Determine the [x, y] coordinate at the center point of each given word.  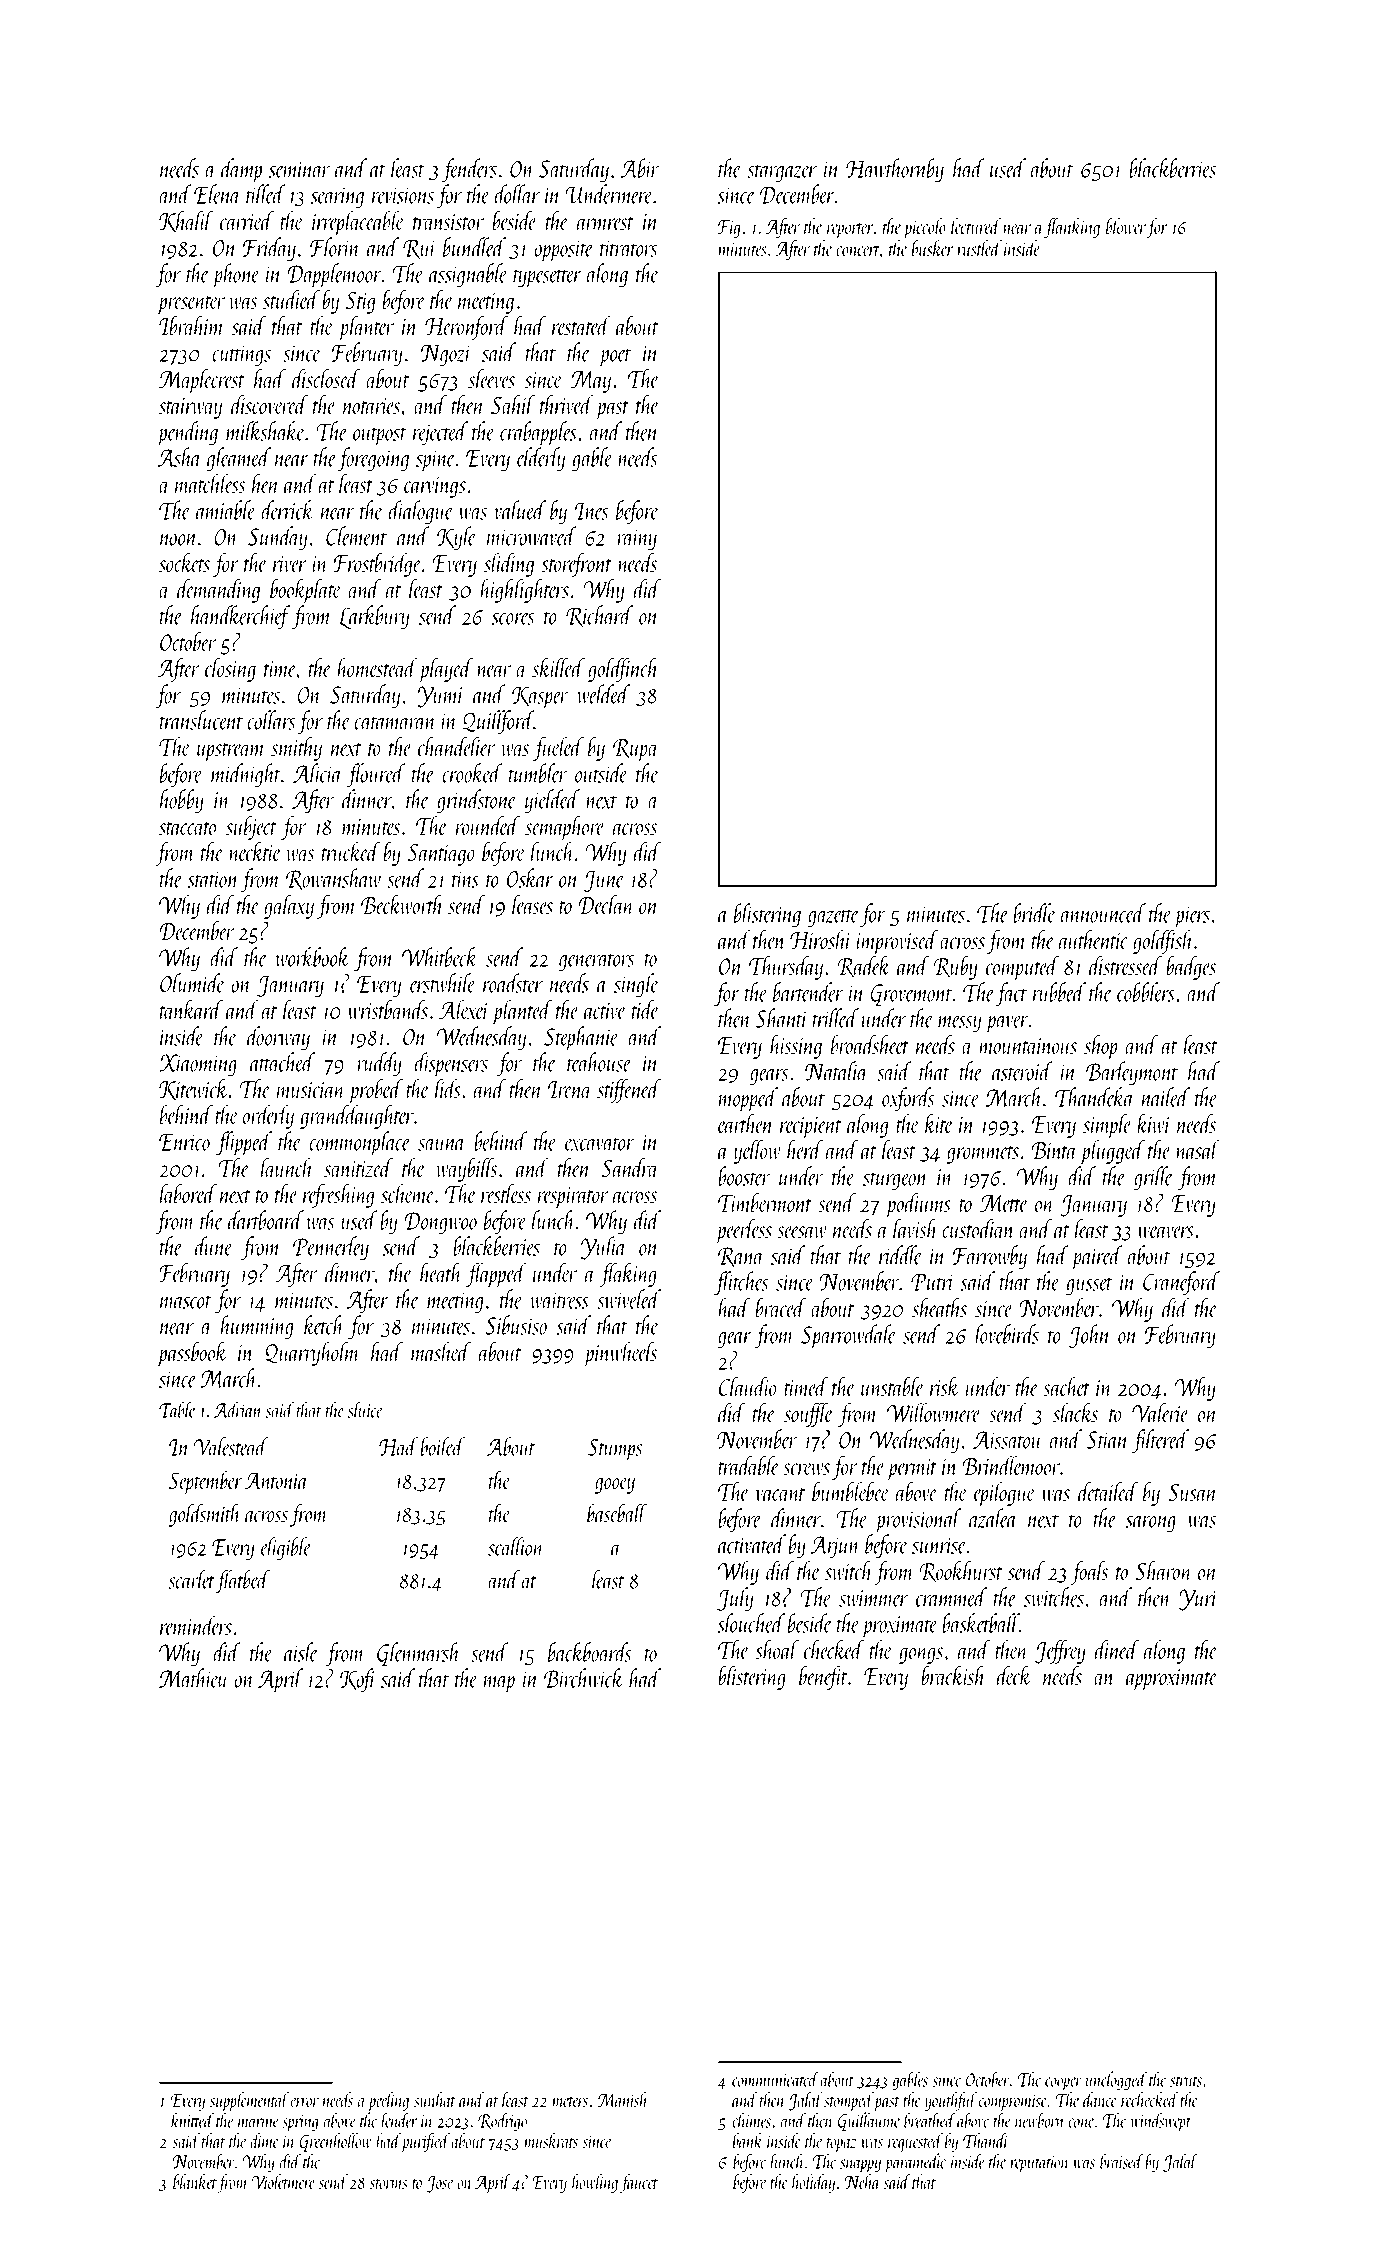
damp [241, 170]
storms [389, 2184]
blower [1126, 226]
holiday [813, 2183]
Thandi [986, 2140]
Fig [729, 229]
